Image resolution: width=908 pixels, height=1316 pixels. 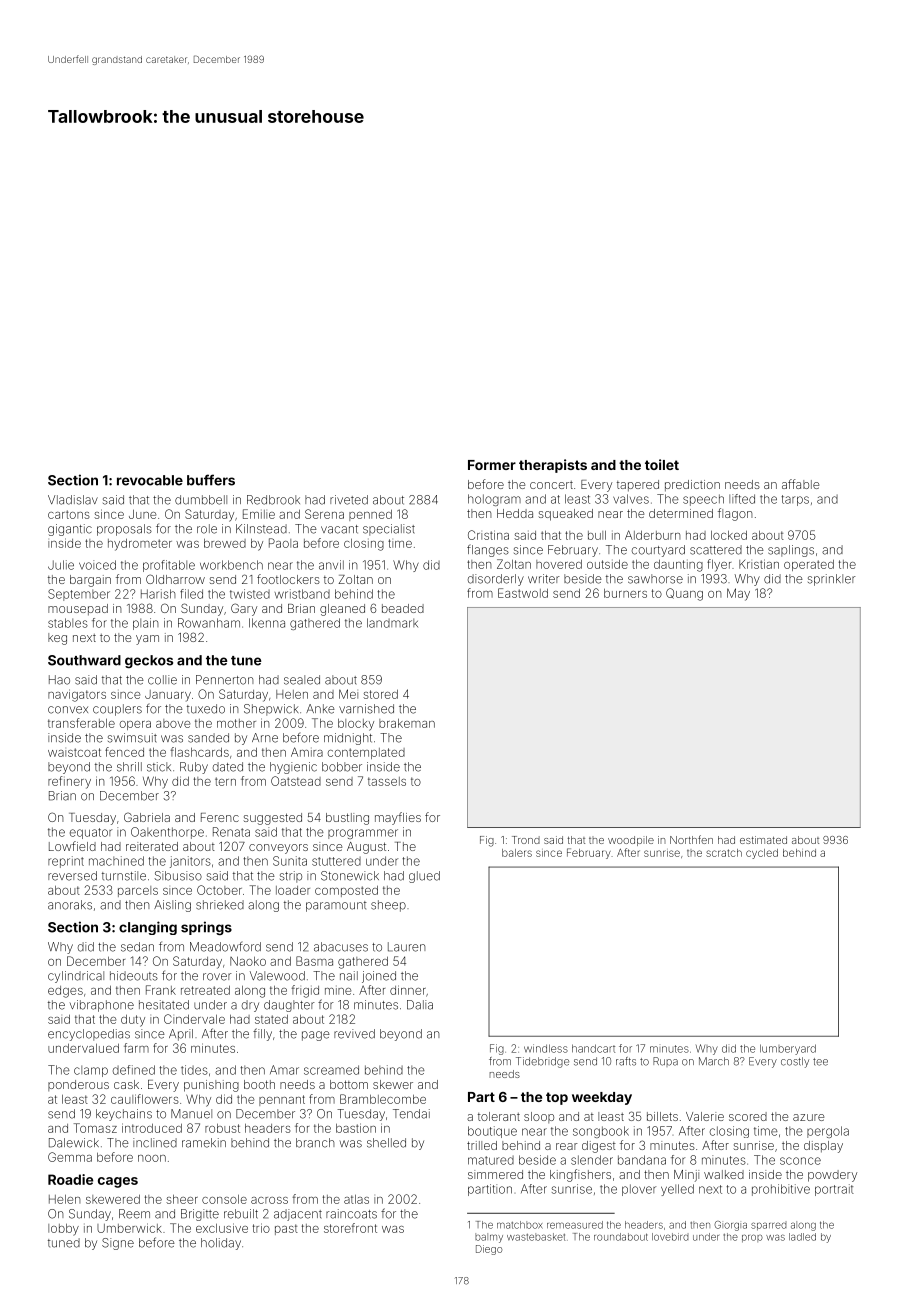 What do you see at coordinates (832, 580) in the page?
I see `sprinkler` at bounding box center [832, 580].
